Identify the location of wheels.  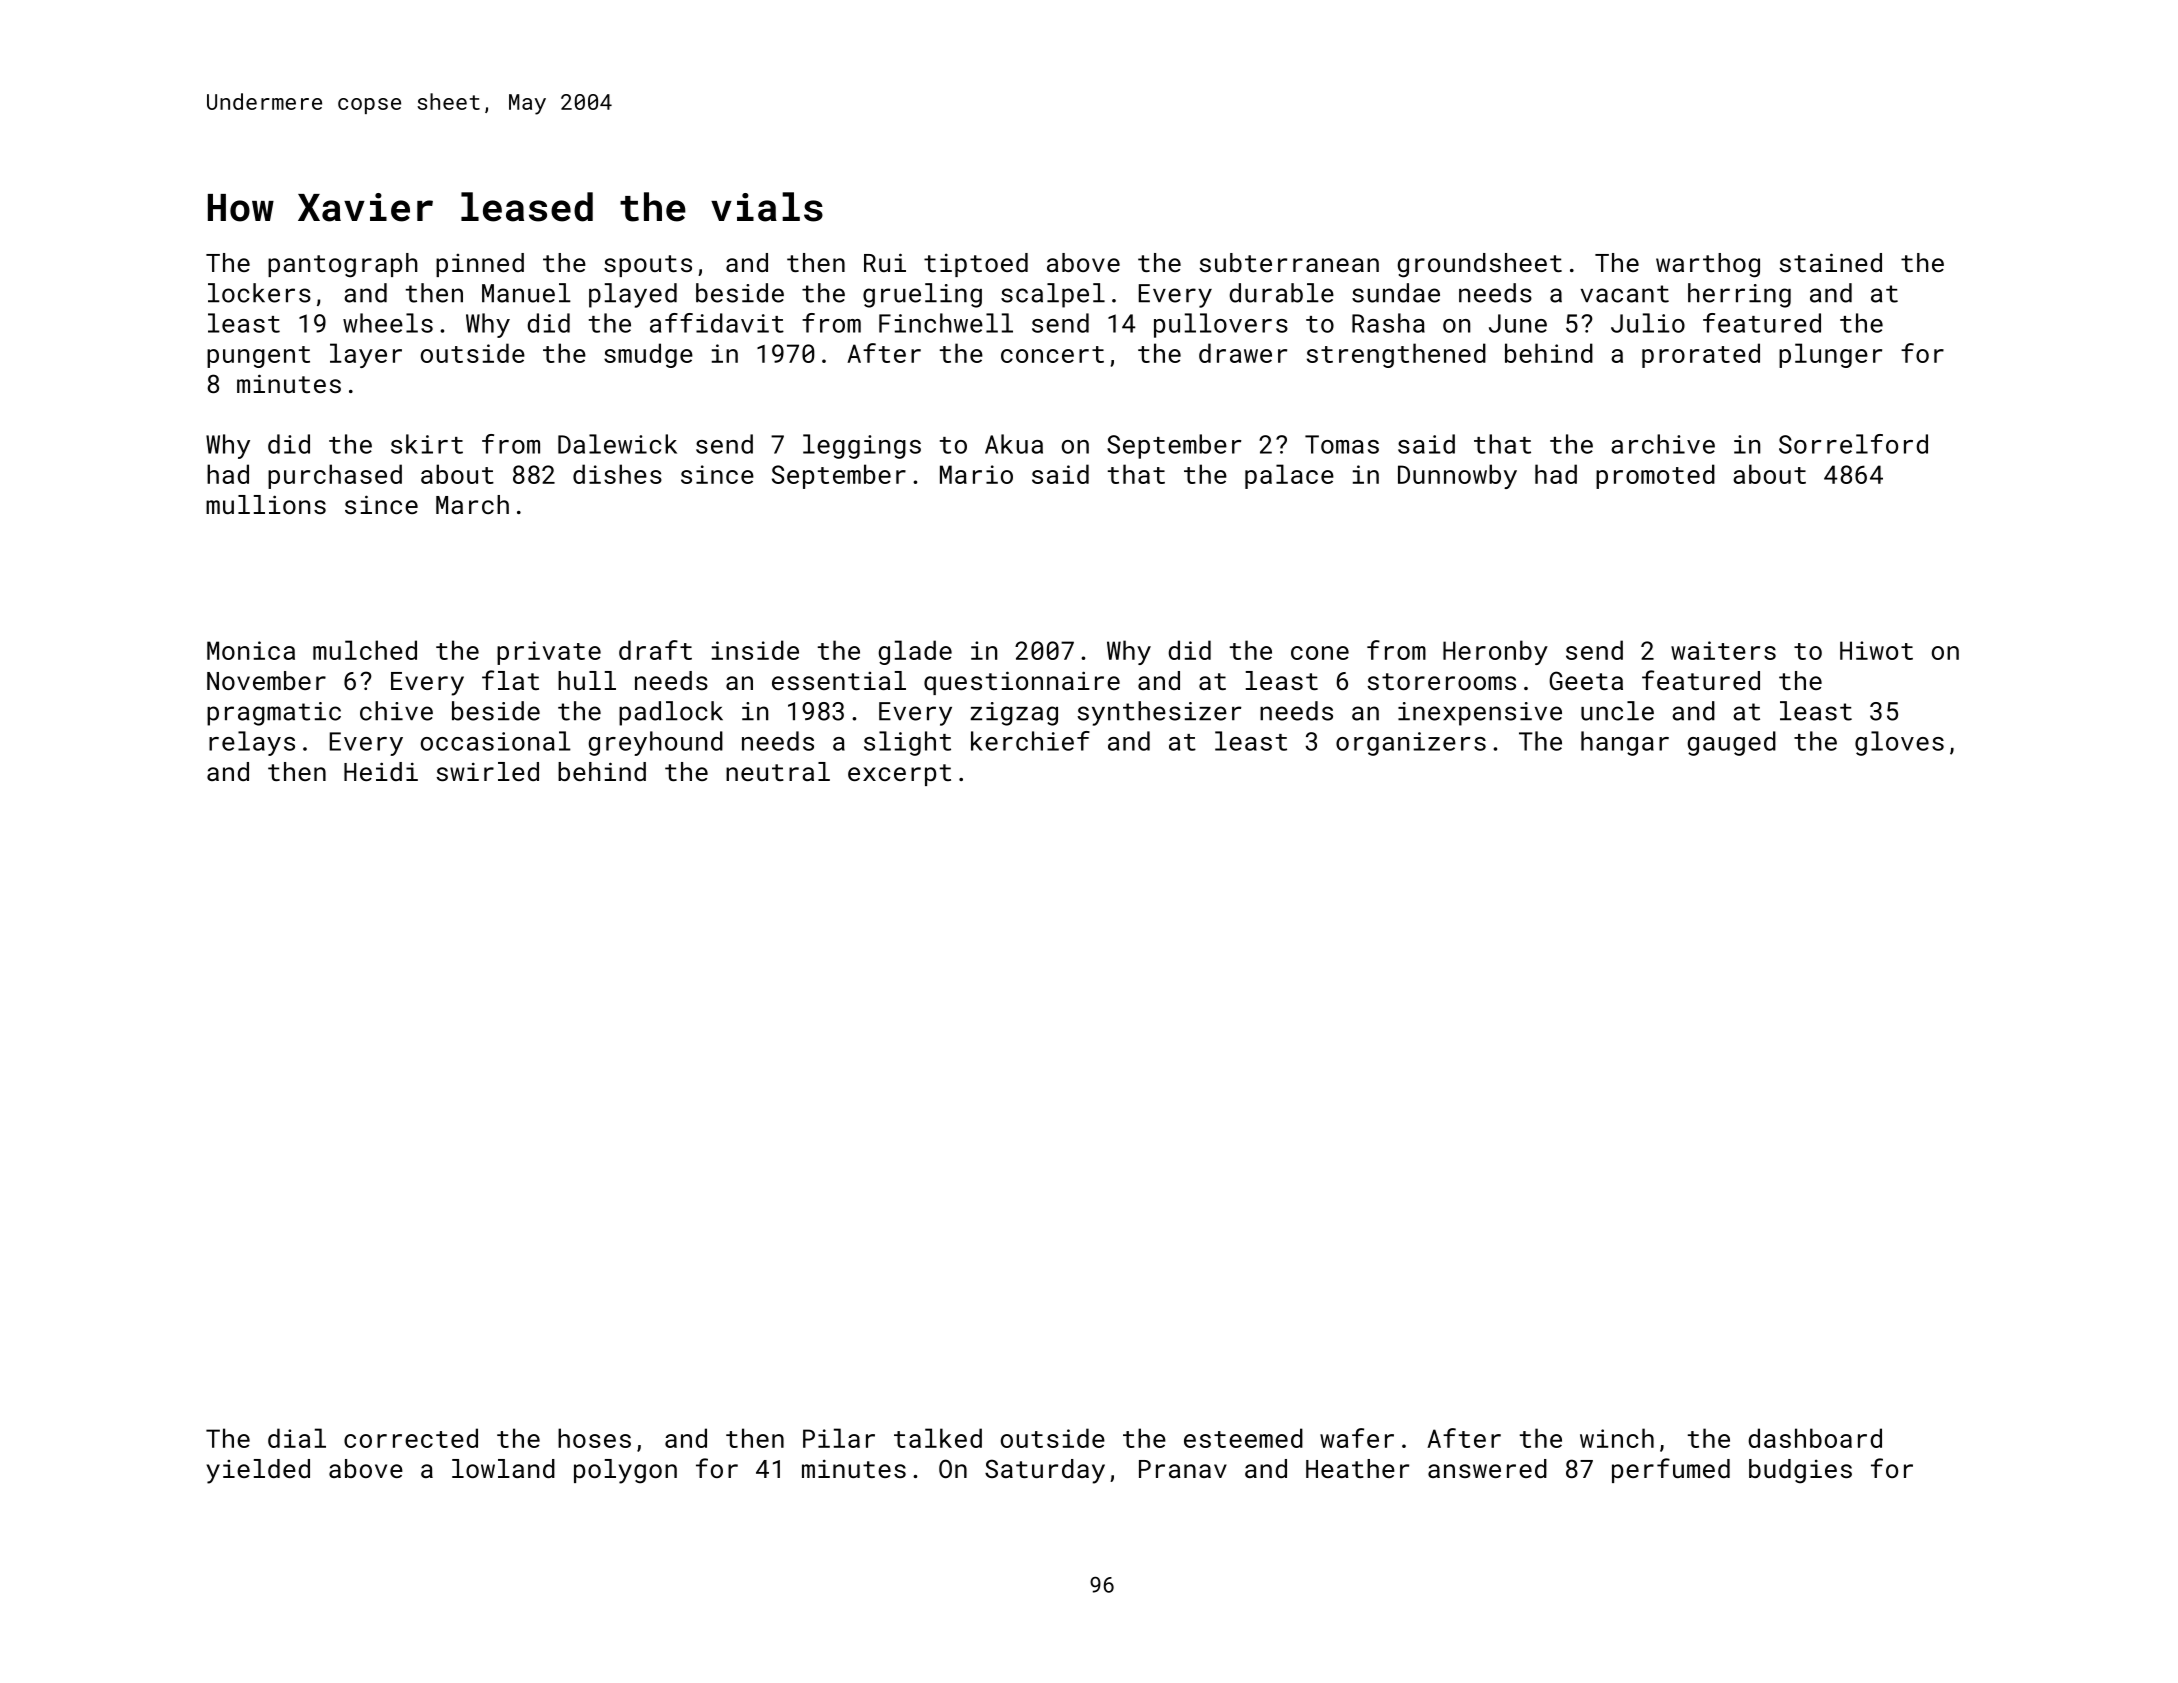
(388, 323).
